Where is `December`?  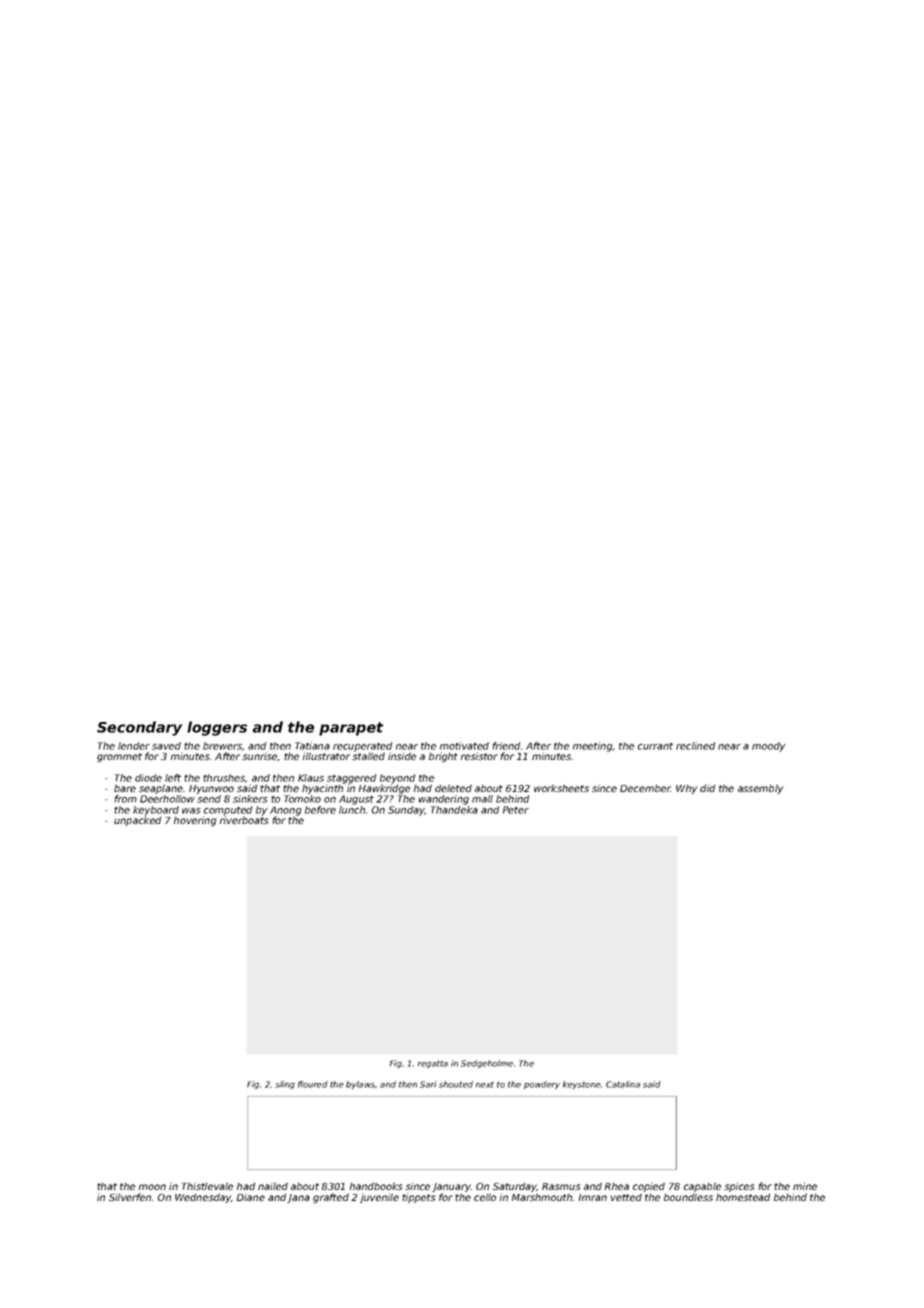
December is located at coordinates (645, 788).
